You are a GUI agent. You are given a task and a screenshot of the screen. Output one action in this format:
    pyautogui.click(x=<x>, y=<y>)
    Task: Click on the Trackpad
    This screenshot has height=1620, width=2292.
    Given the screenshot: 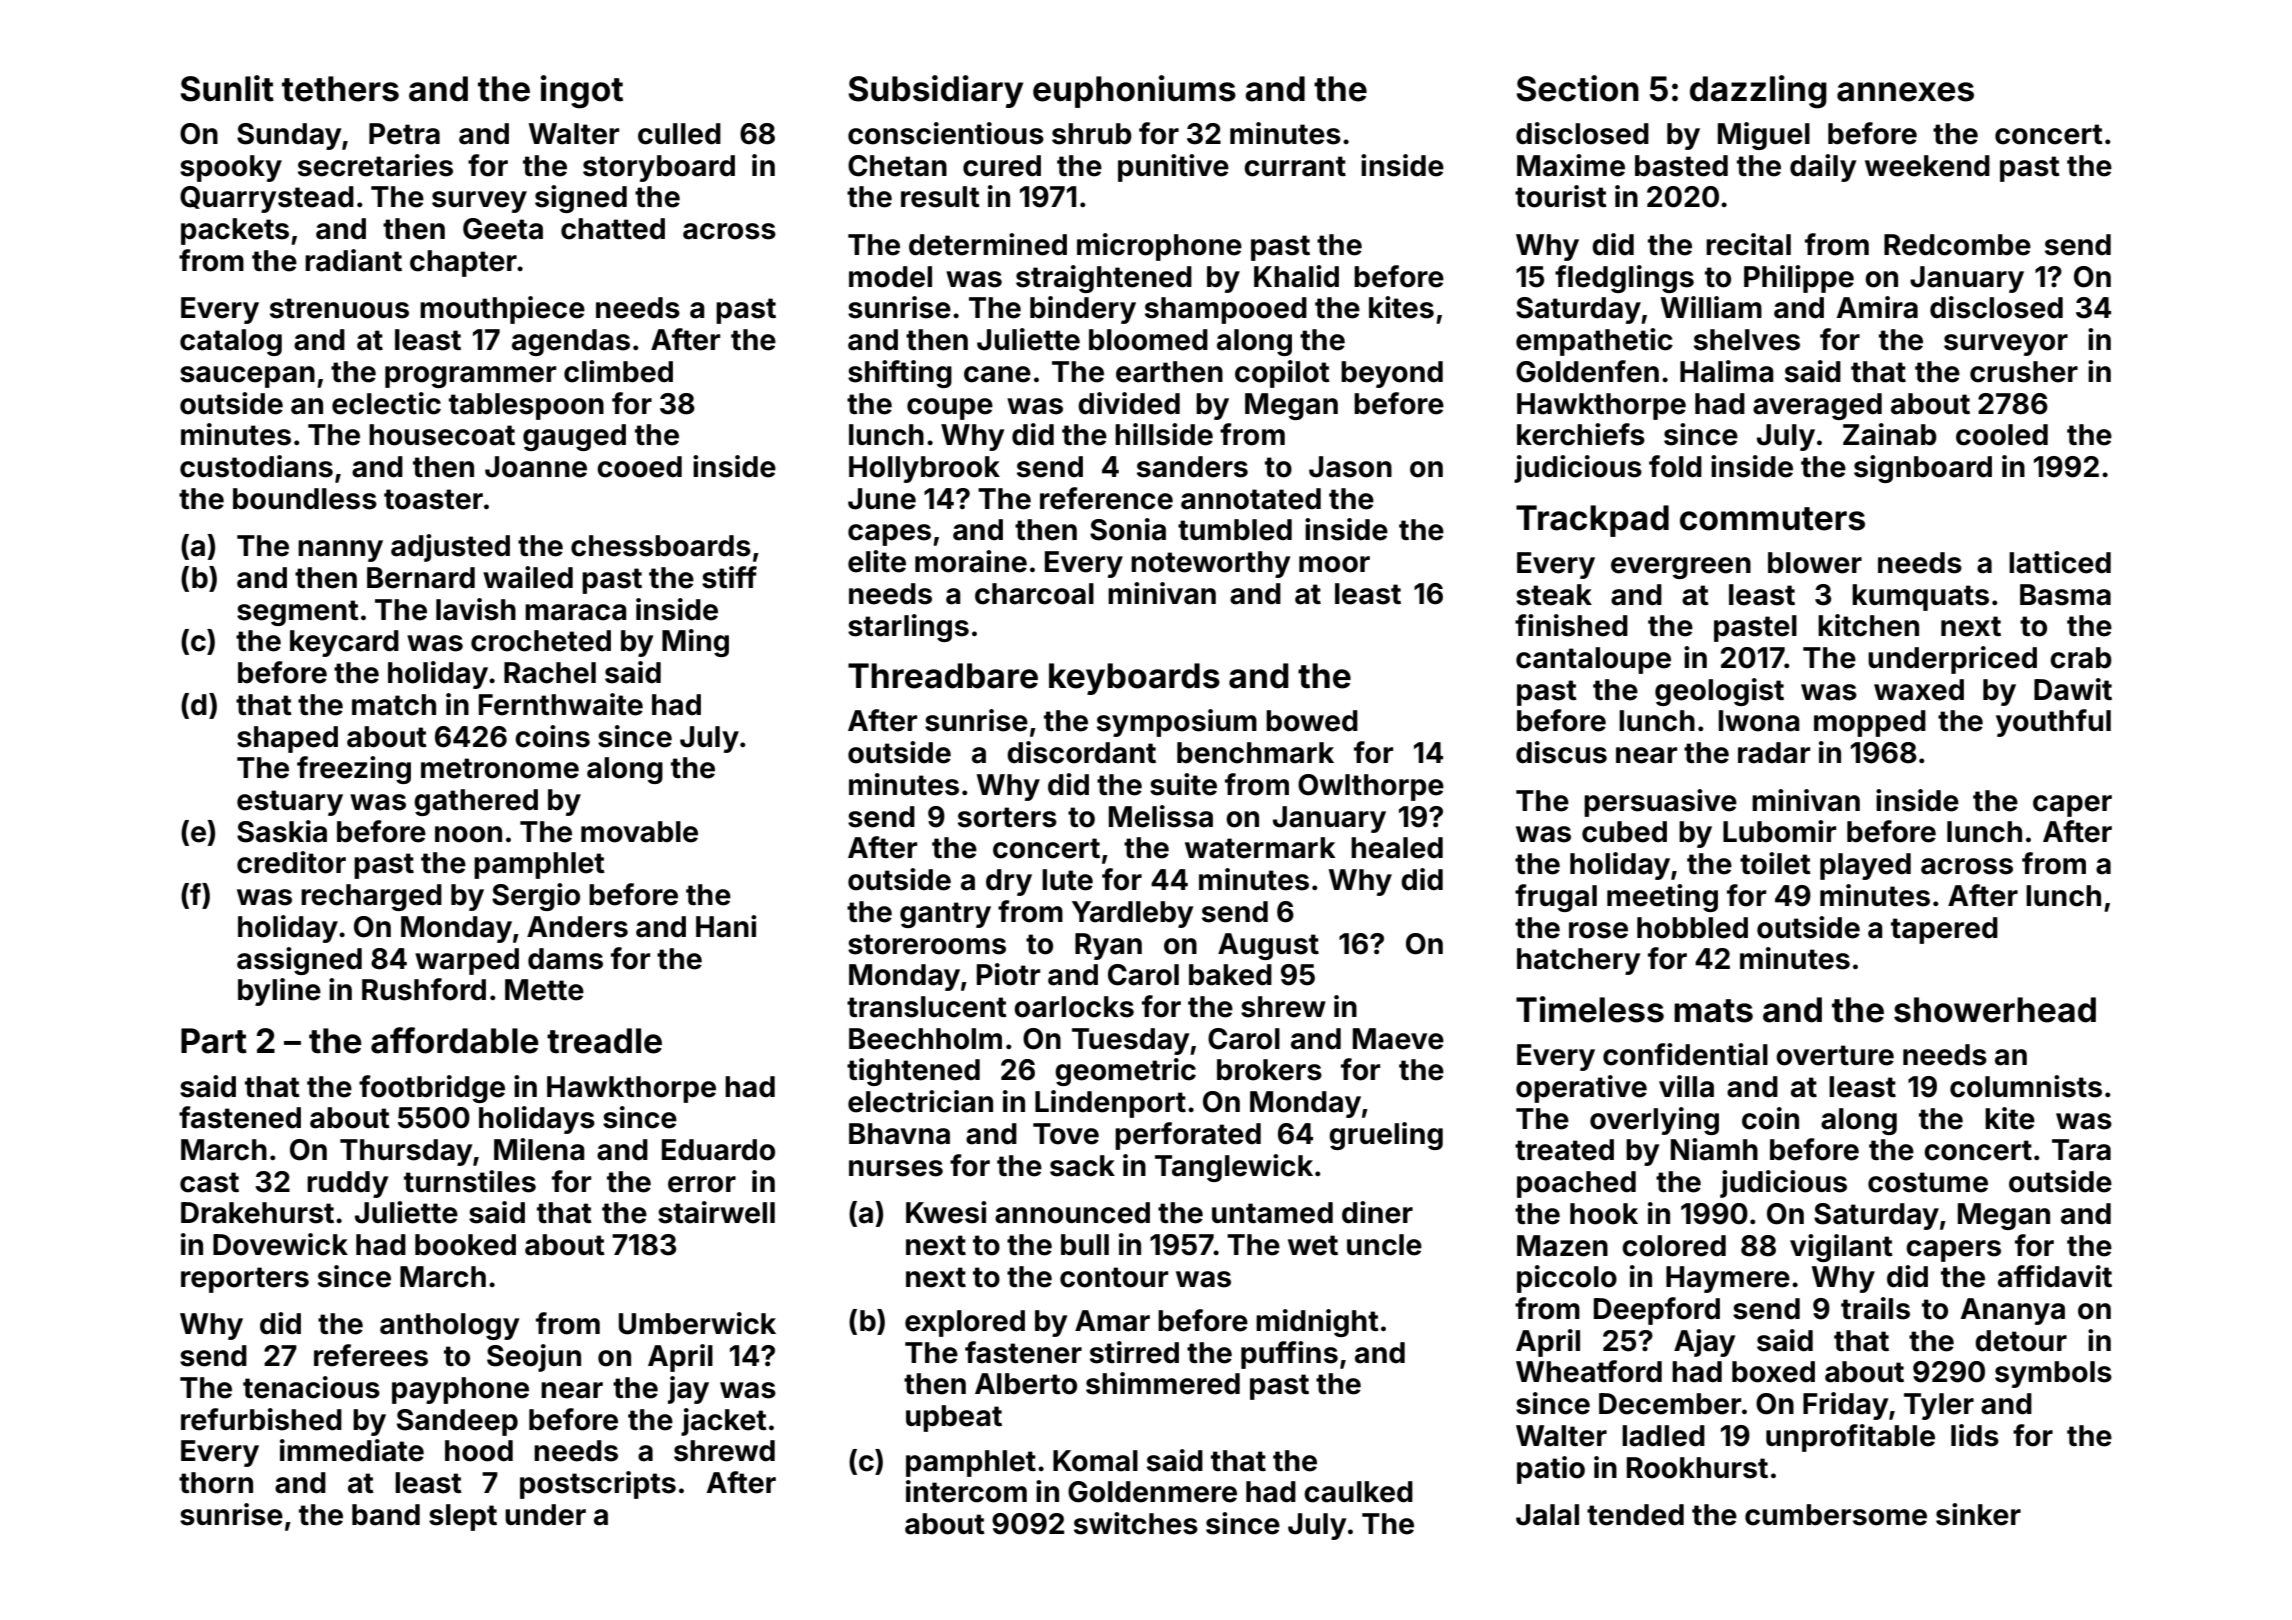 What is the action you would take?
    pyautogui.click(x=1592, y=521)
